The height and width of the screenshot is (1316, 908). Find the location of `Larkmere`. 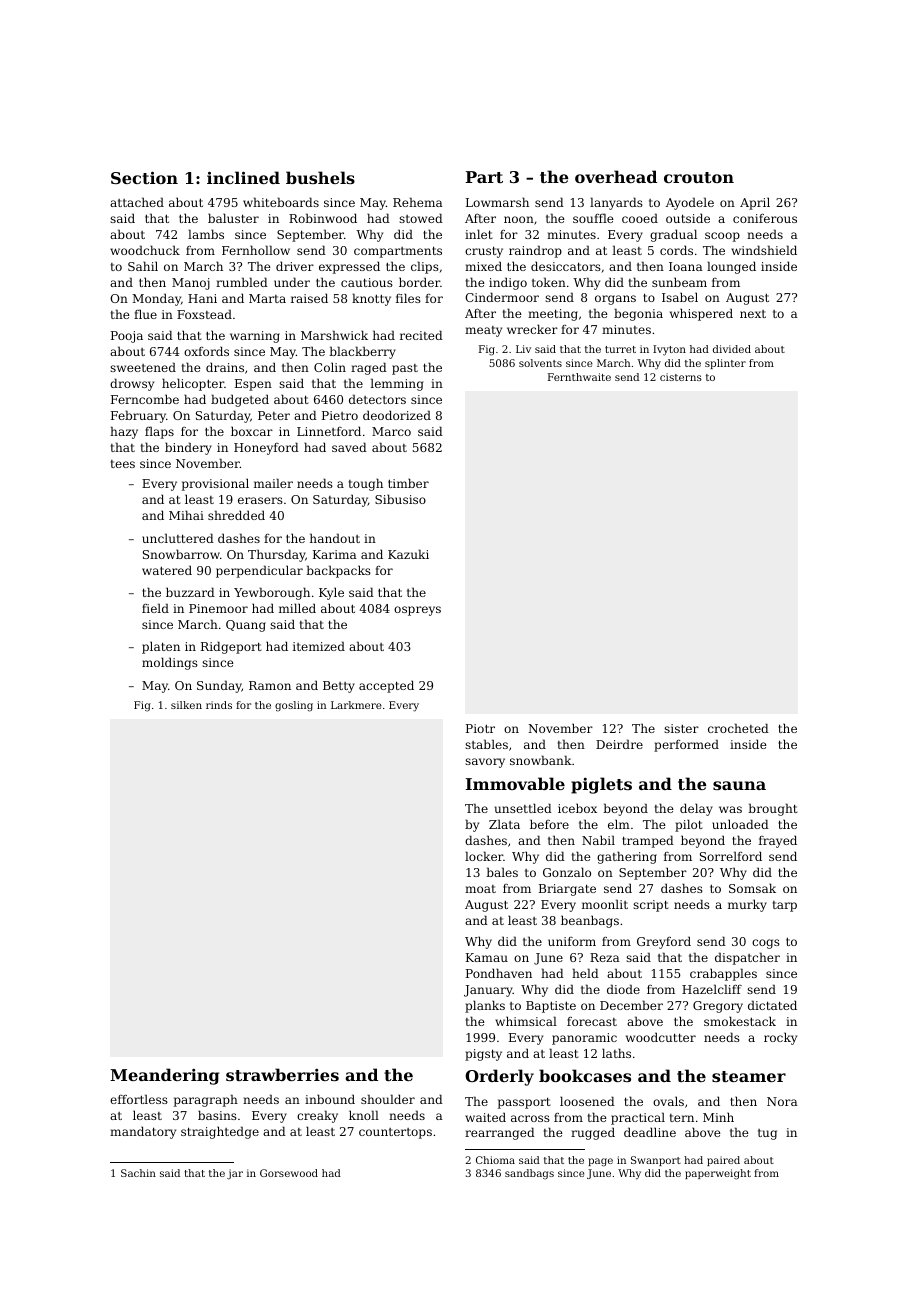

Larkmere is located at coordinates (356, 705).
